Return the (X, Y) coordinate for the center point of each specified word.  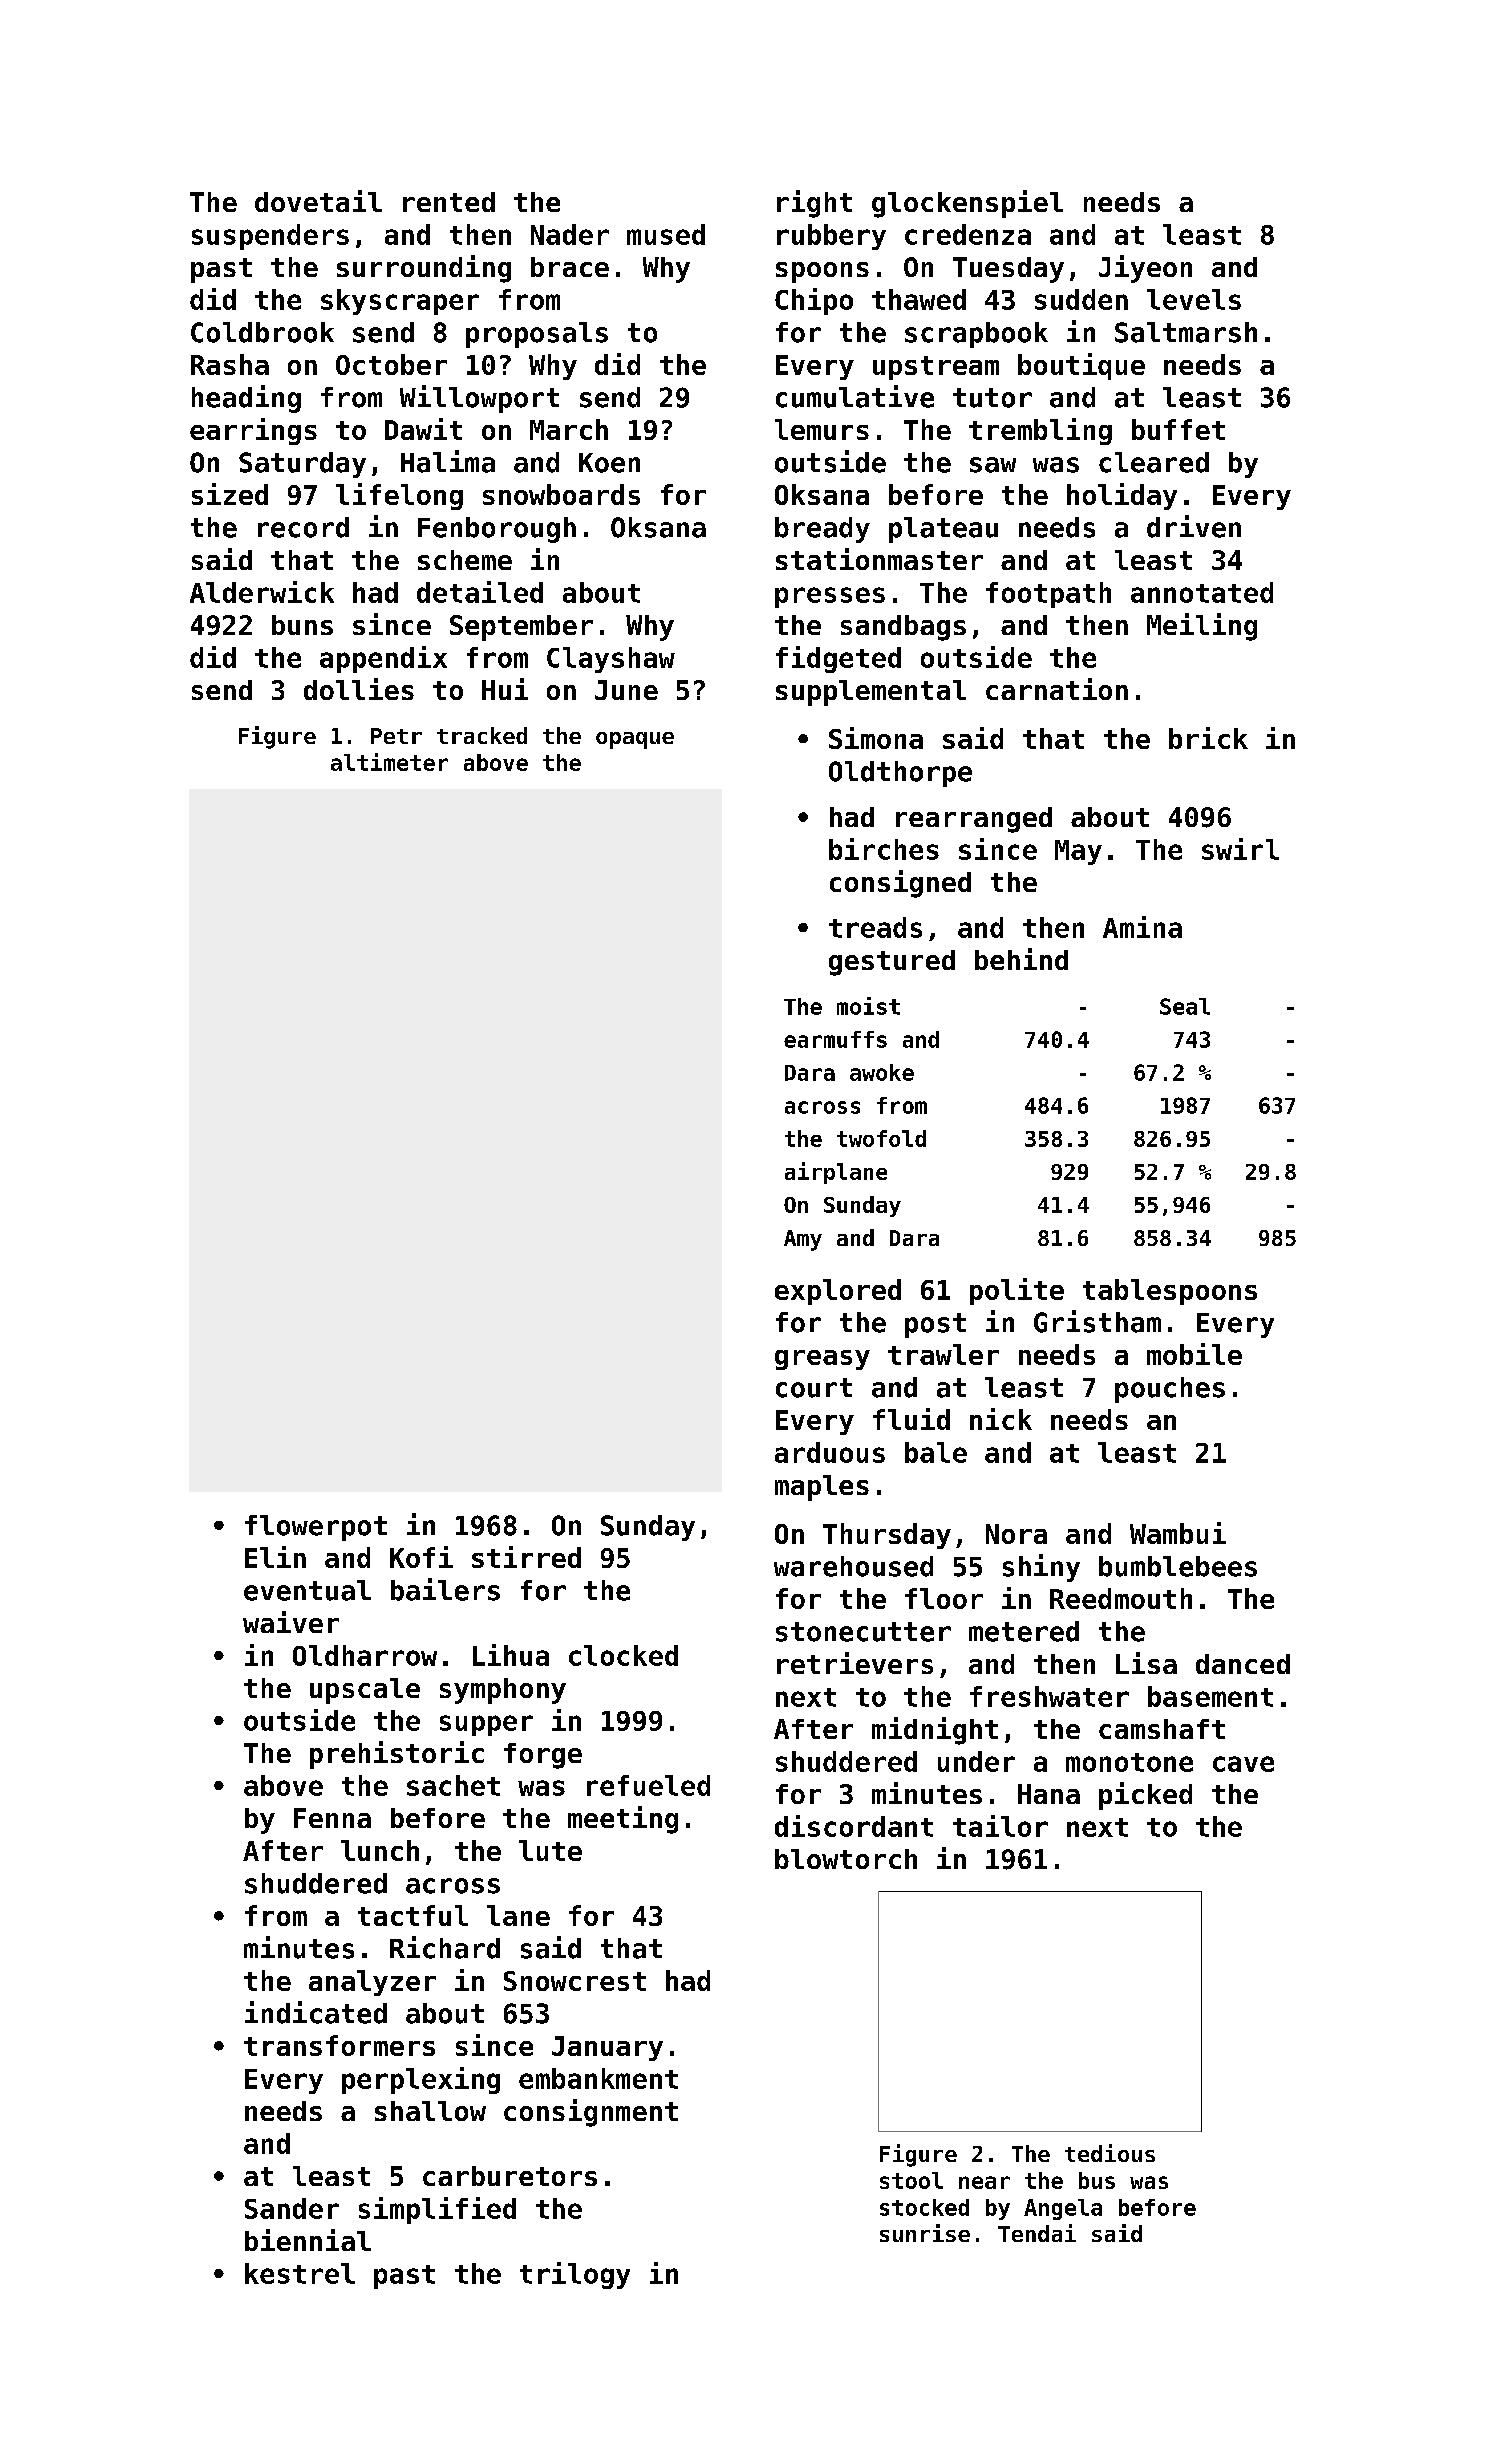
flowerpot (316, 1528)
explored (838, 1292)
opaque (635, 740)
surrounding (424, 269)
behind (1021, 959)
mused (666, 234)
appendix (383, 659)
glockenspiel (967, 204)
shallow (430, 2111)
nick (1001, 1419)
